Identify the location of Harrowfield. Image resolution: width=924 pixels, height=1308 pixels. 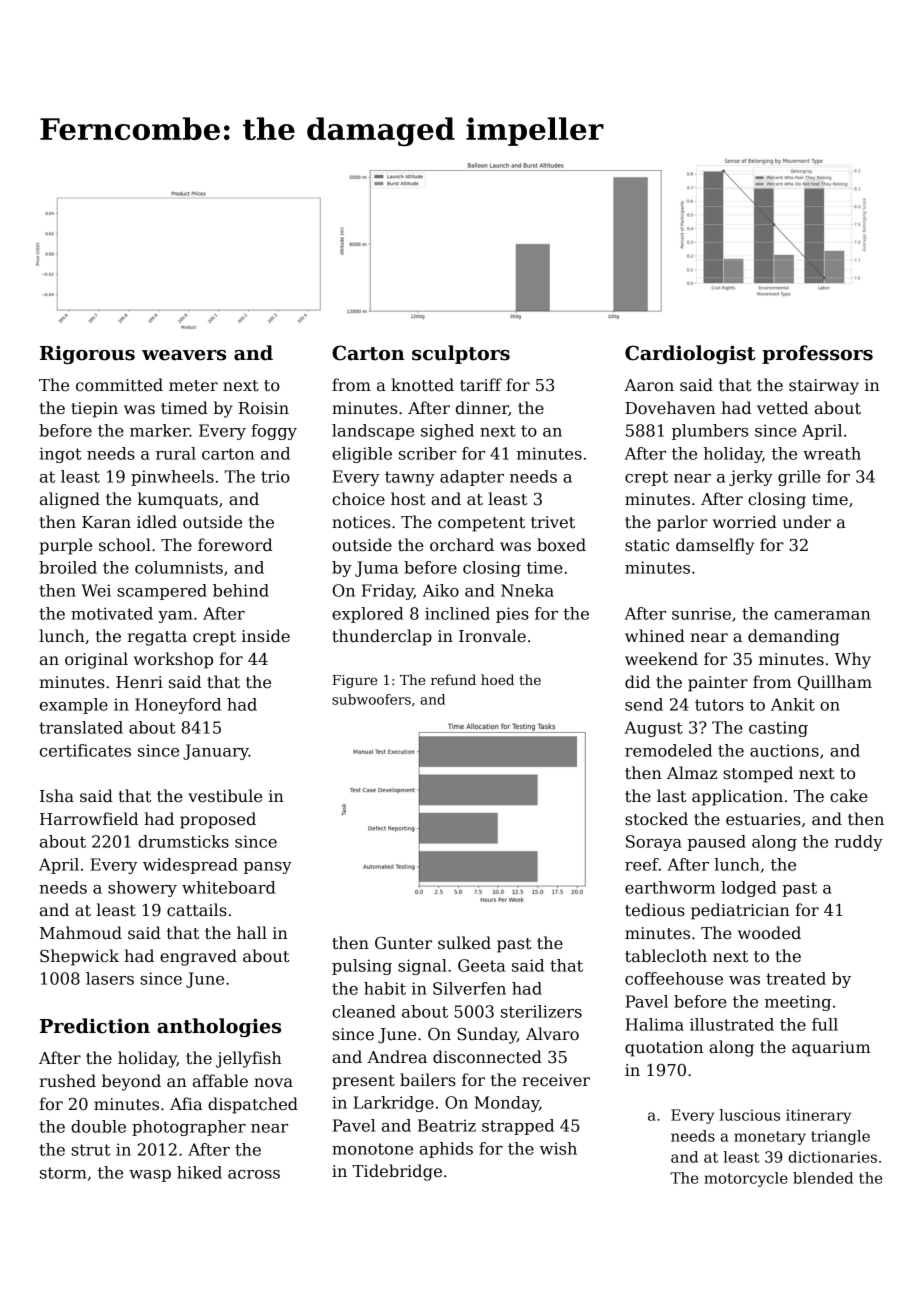
(89, 819).
